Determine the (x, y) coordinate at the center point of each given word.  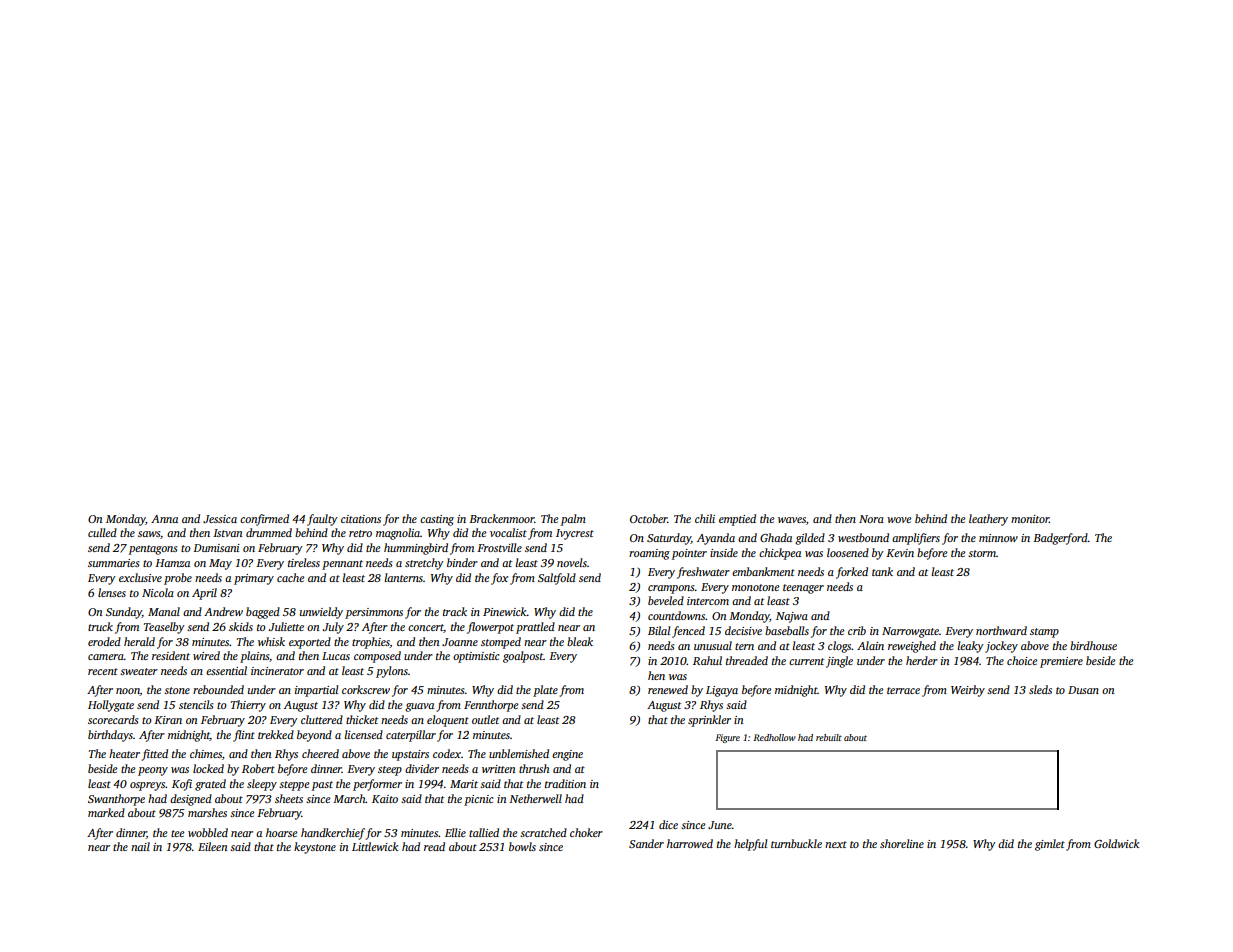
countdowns (676, 615)
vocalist (508, 532)
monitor (1030, 519)
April (204, 594)
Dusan (1083, 690)
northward (1001, 630)
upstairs (410, 755)
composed (377, 657)
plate (545, 691)
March (349, 798)
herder (922, 660)
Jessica (220, 519)
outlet (485, 719)
